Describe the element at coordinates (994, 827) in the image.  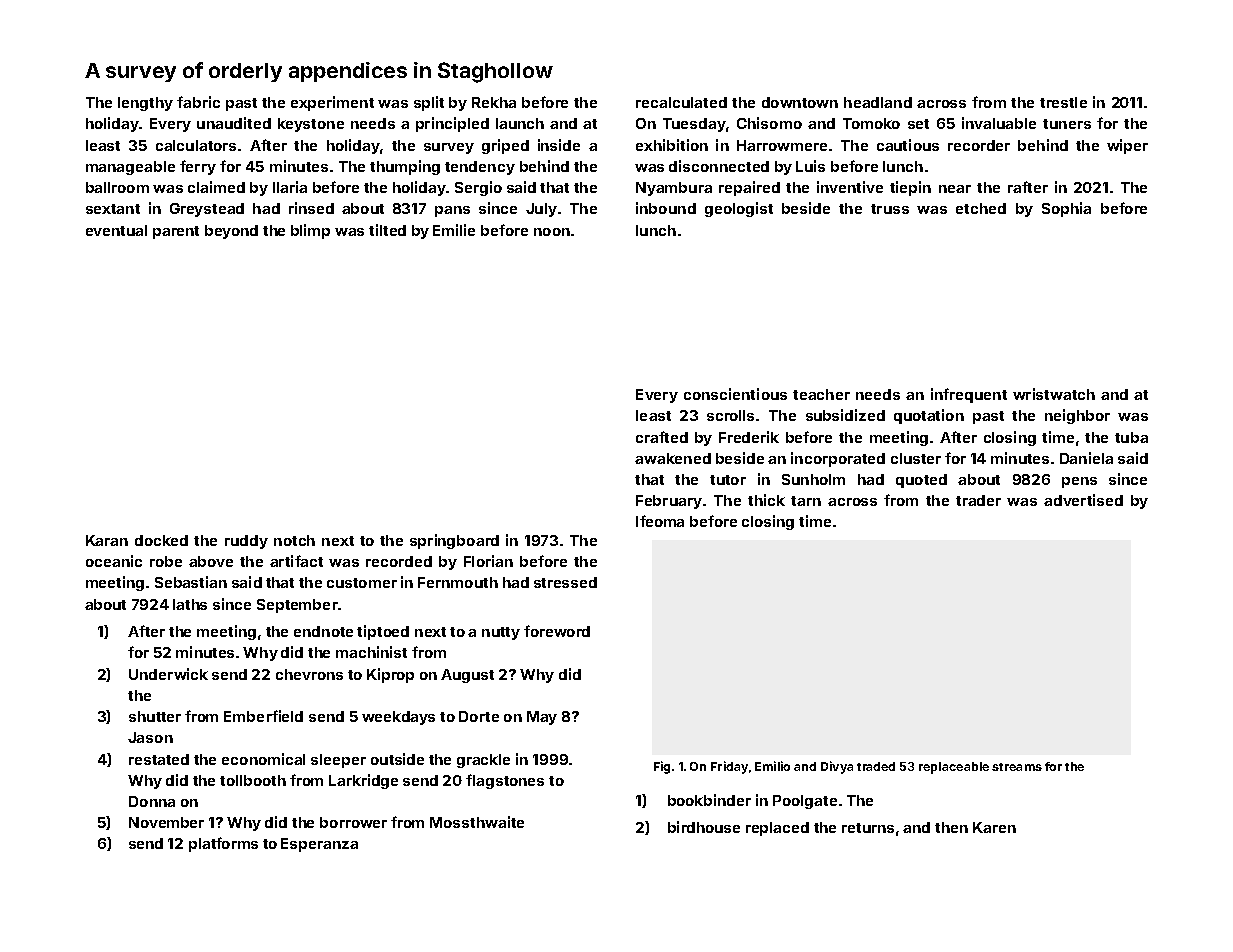
I see `Karen` at that location.
